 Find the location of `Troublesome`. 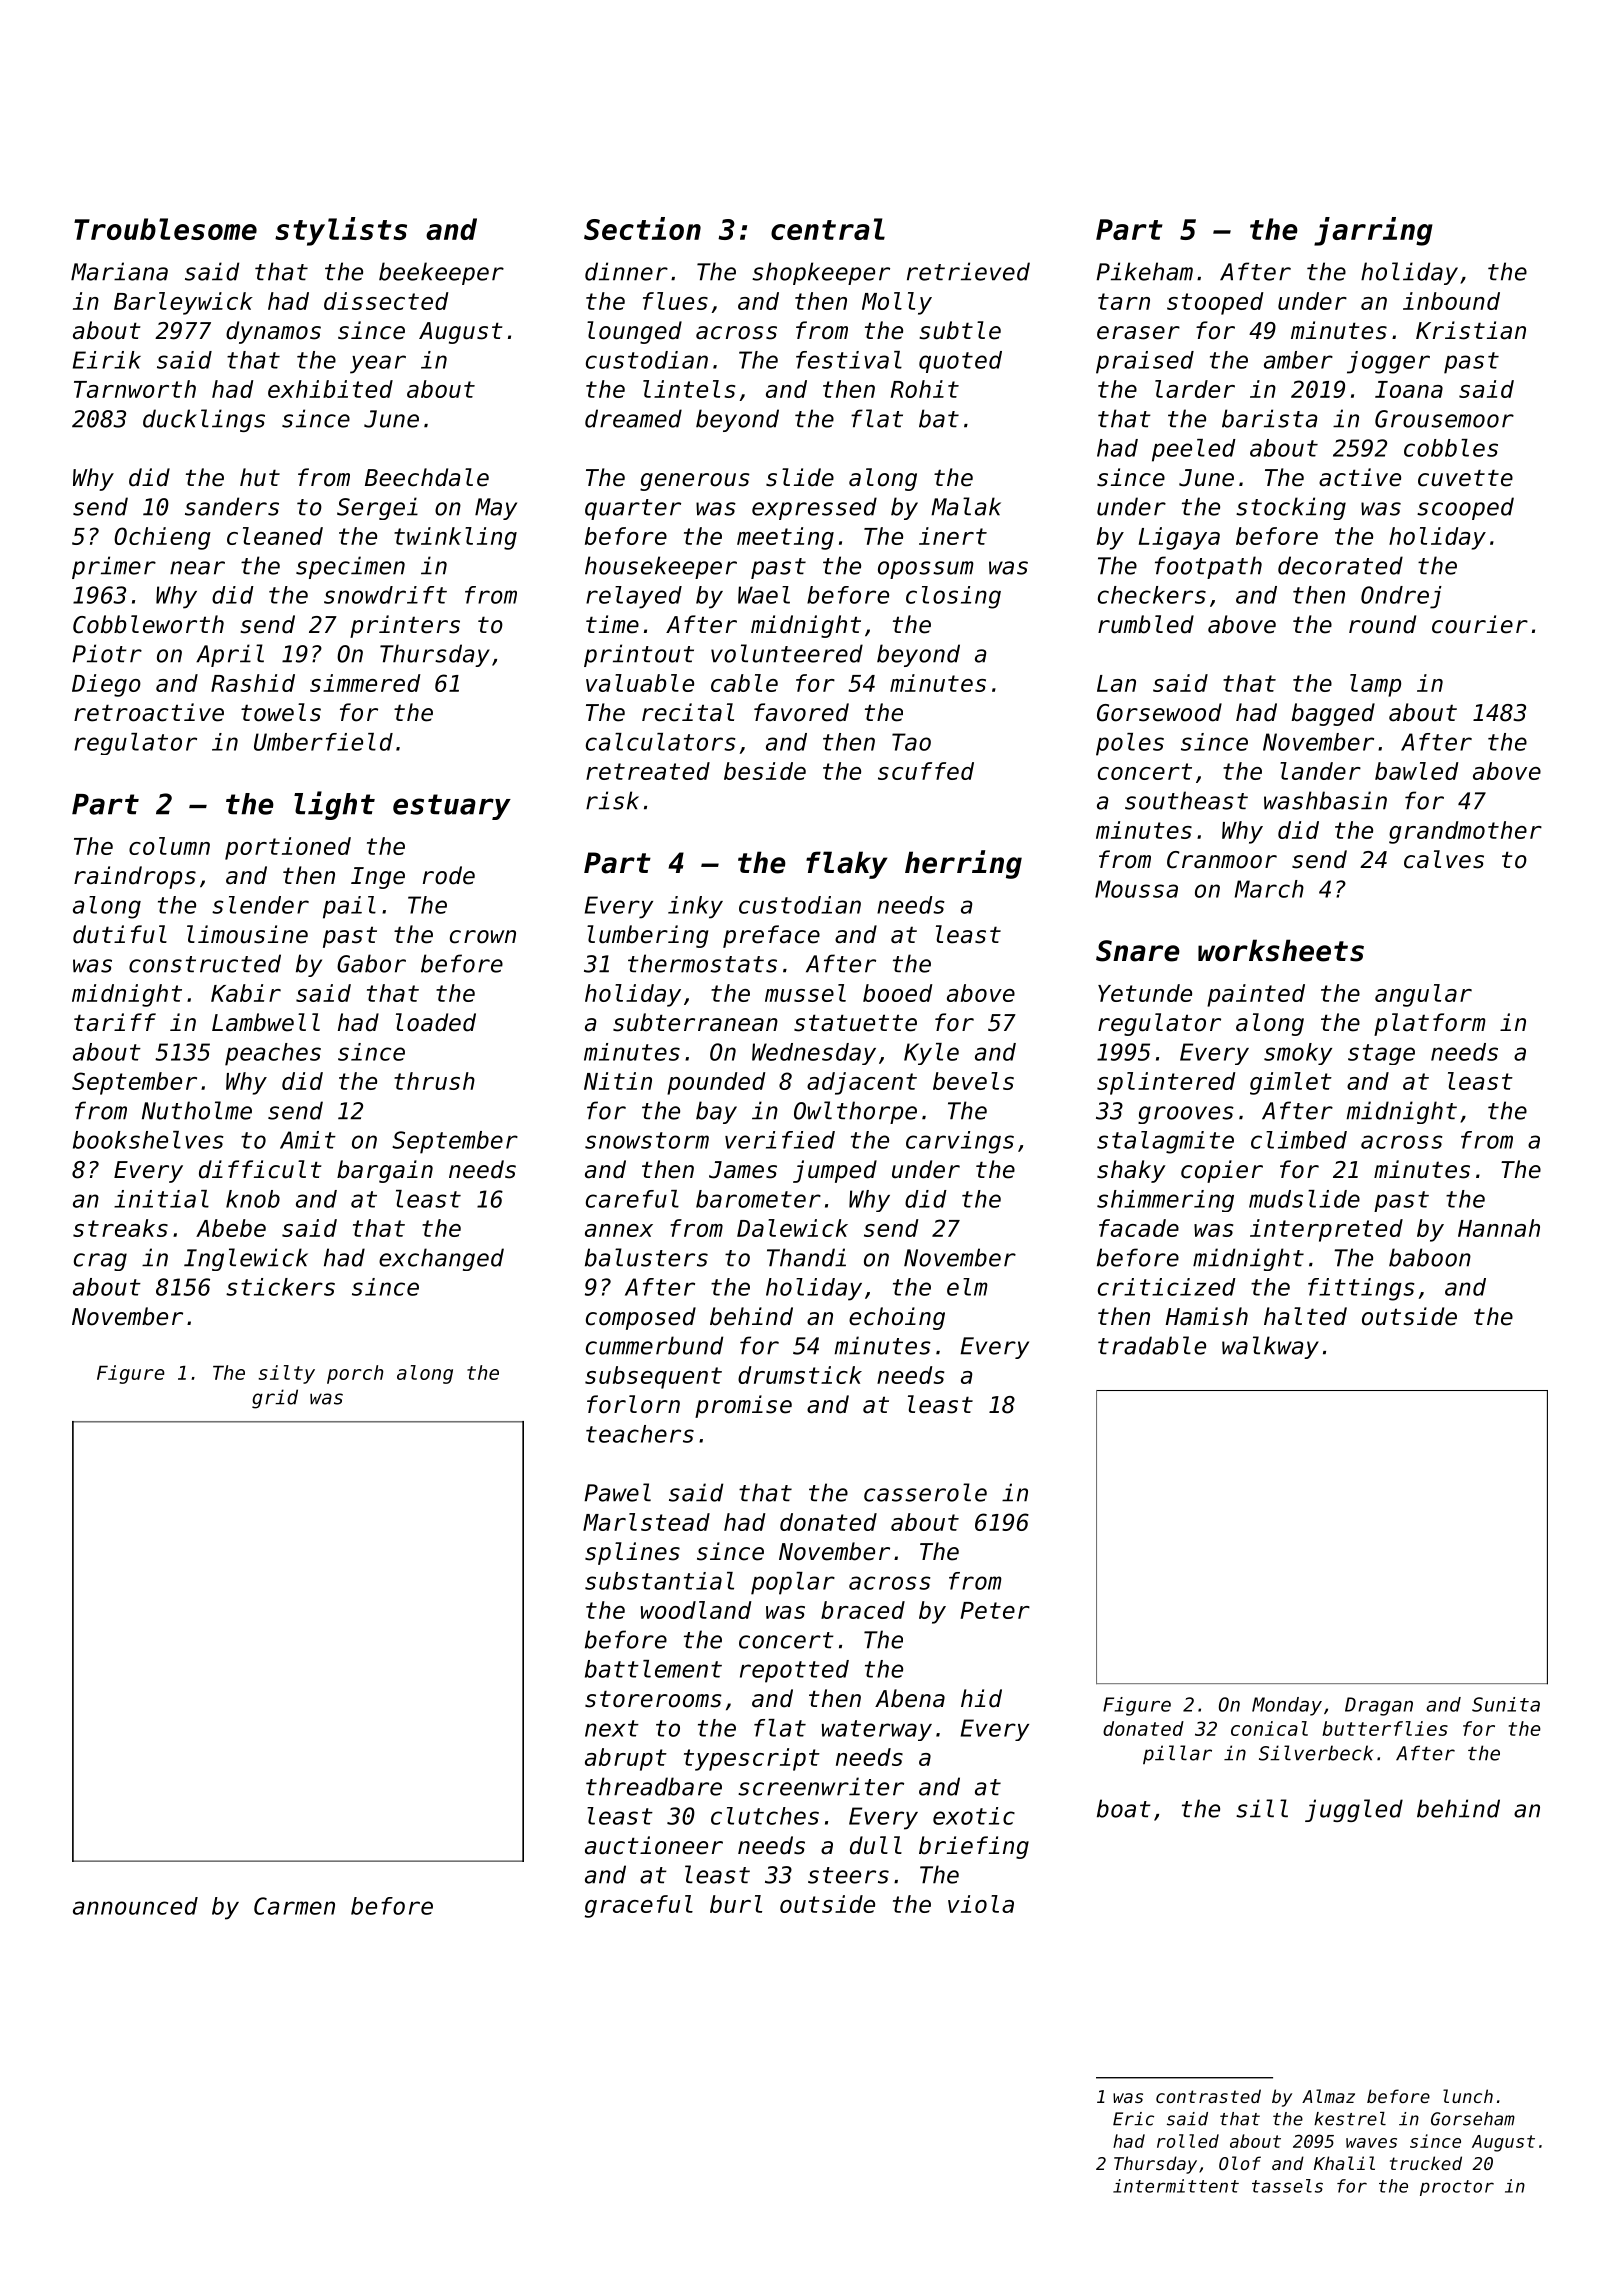

Troublesome is located at coordinates (165, 229).
